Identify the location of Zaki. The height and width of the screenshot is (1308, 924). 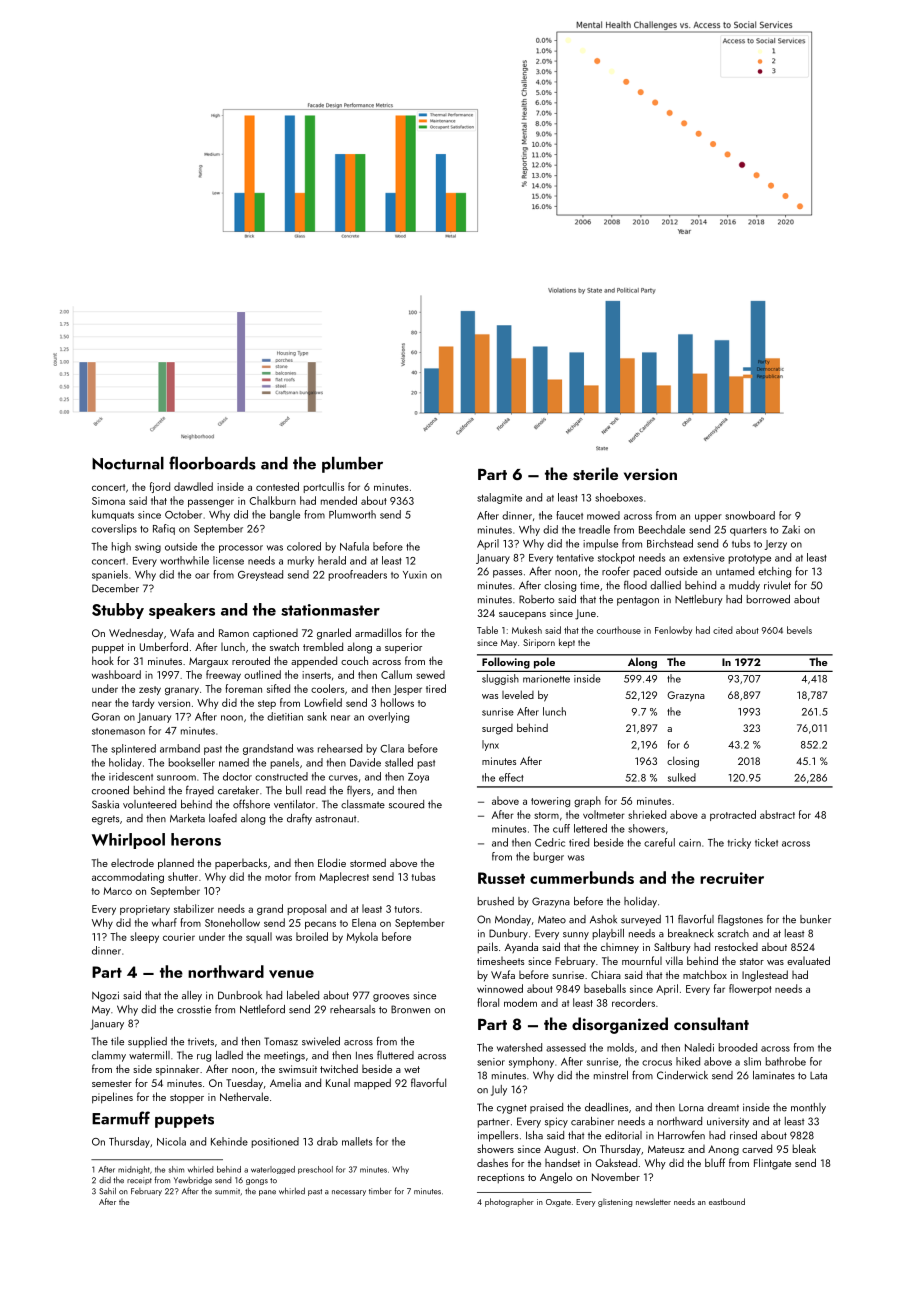
(791, 529).
